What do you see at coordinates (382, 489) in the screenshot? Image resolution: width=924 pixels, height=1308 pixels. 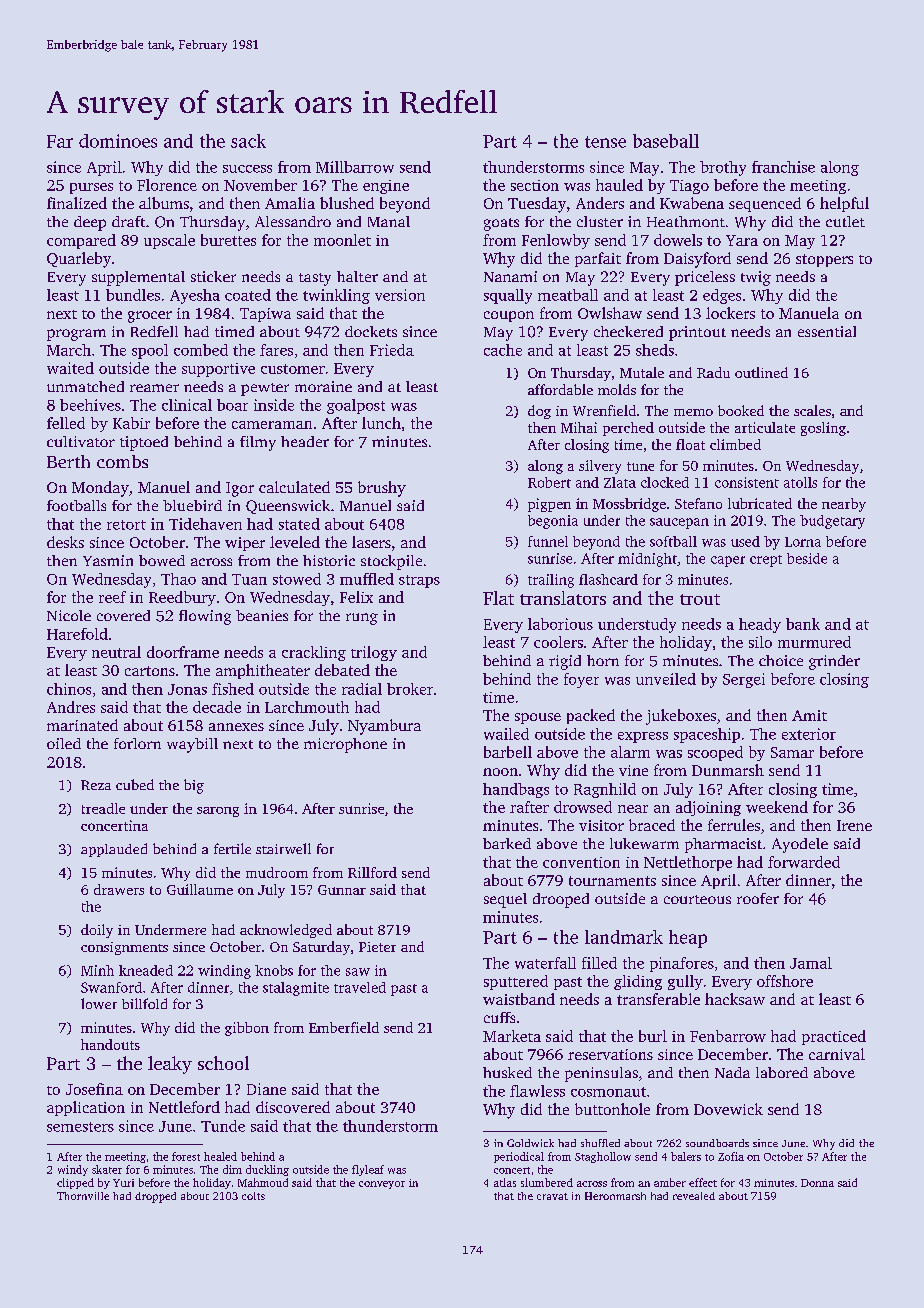 I see `brushy` at bounding box center [382, 489].
